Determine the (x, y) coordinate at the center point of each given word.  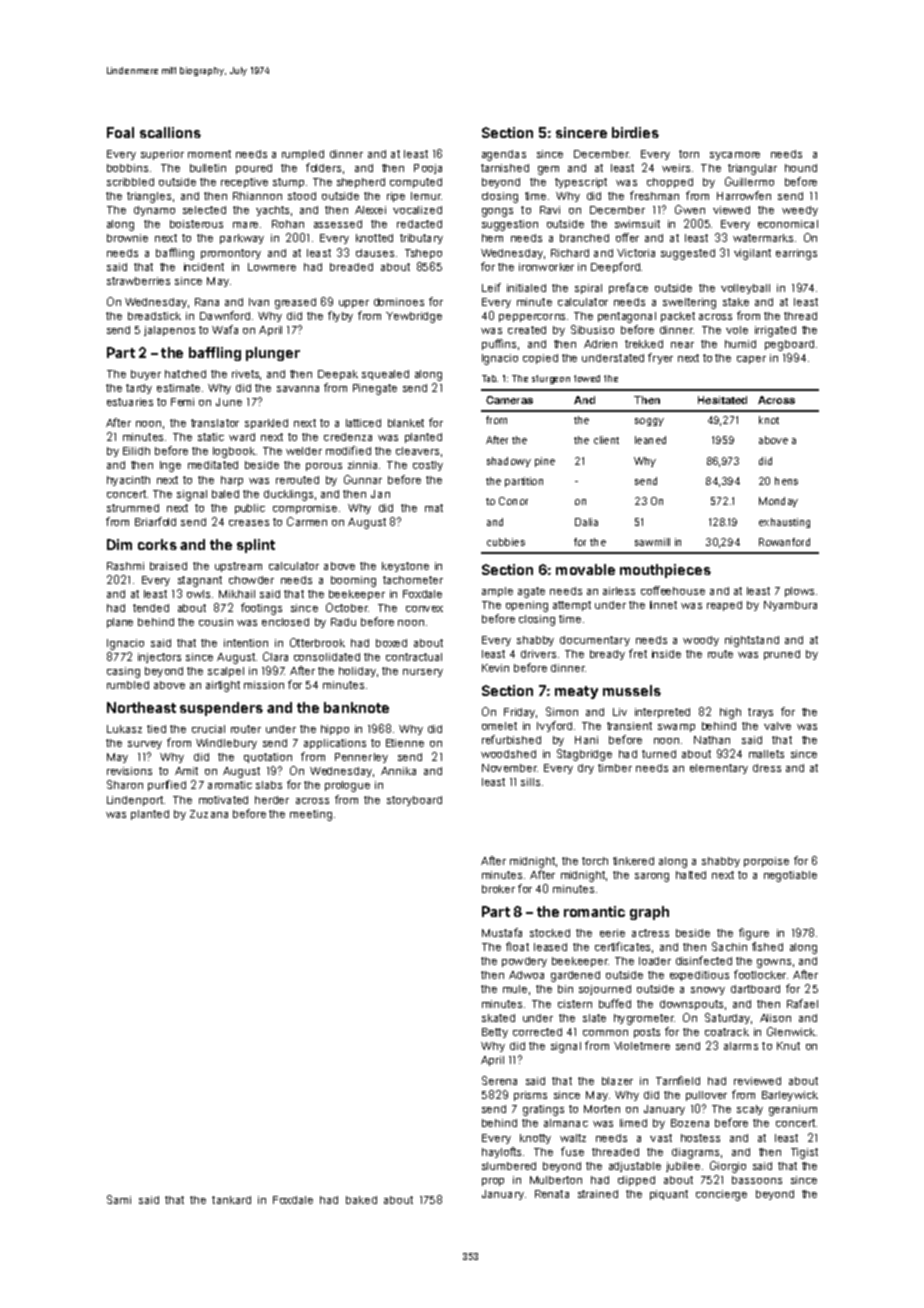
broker (498, 889)
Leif (491, 287)
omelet (499, 726)
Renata (552, 1194)
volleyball (745, 289)
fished (767, 946)
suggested (688, 254)
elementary (719, 769)
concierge (721, 1195)
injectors (159, 658)
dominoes (399, 302)
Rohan (288, 224)
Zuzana (209, 814)
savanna (298, 389)
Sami (119, 1199)
